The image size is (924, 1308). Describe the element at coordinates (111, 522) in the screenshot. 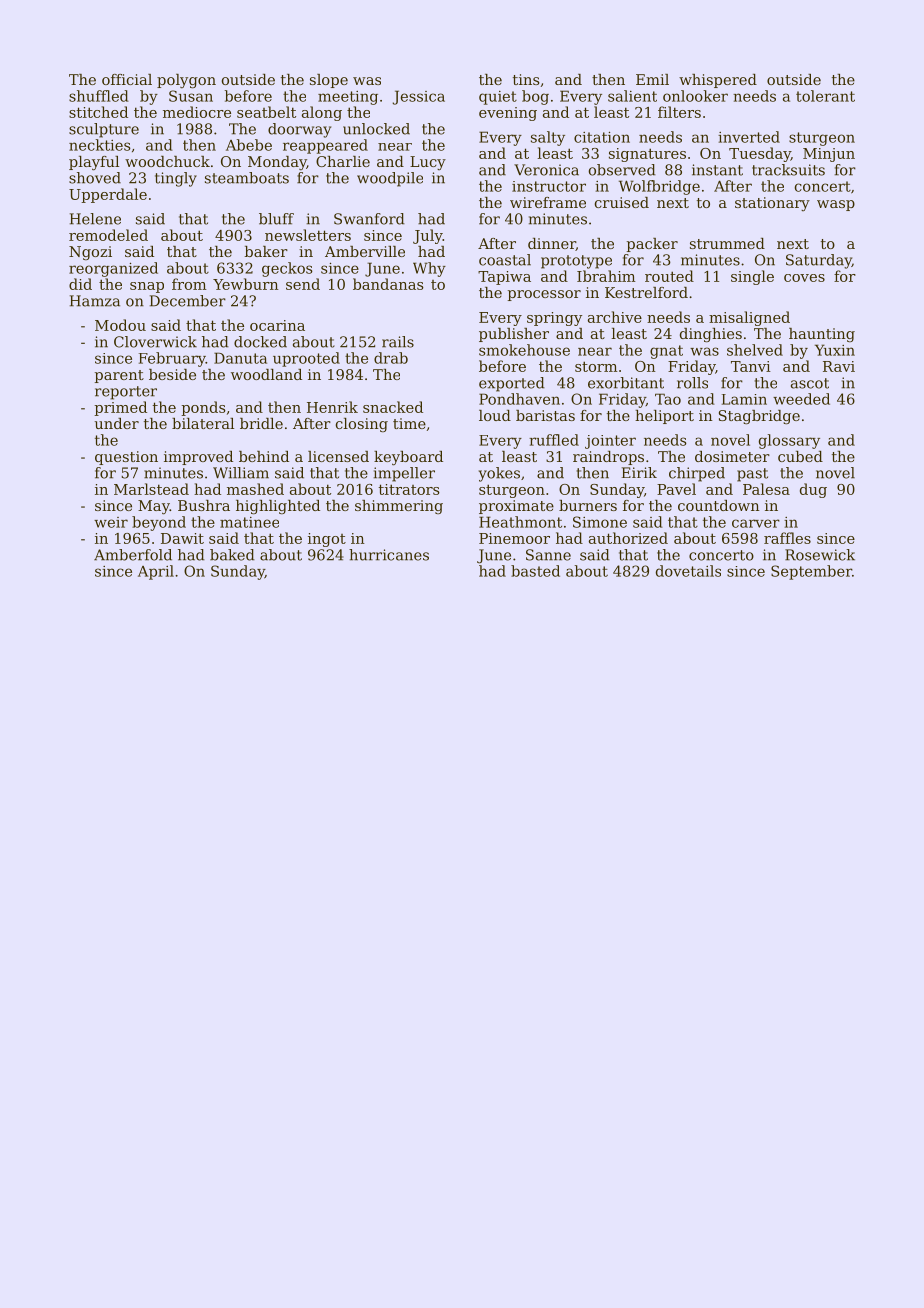

I see `weir` at that location.
